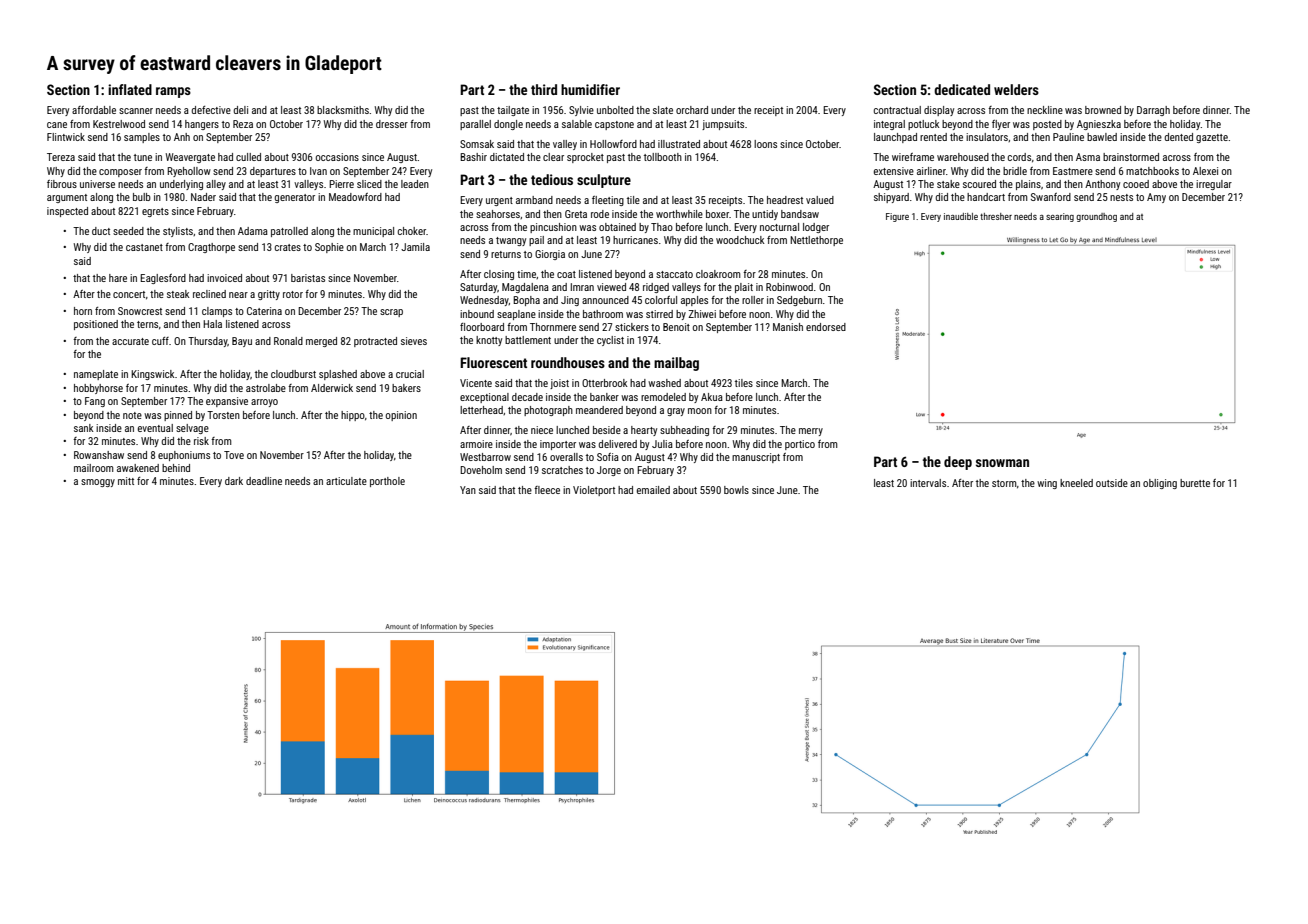  What do you see at coordinates (155, 212) in the screenshot?
I see `egrets` at bounding box center [155, 212].
